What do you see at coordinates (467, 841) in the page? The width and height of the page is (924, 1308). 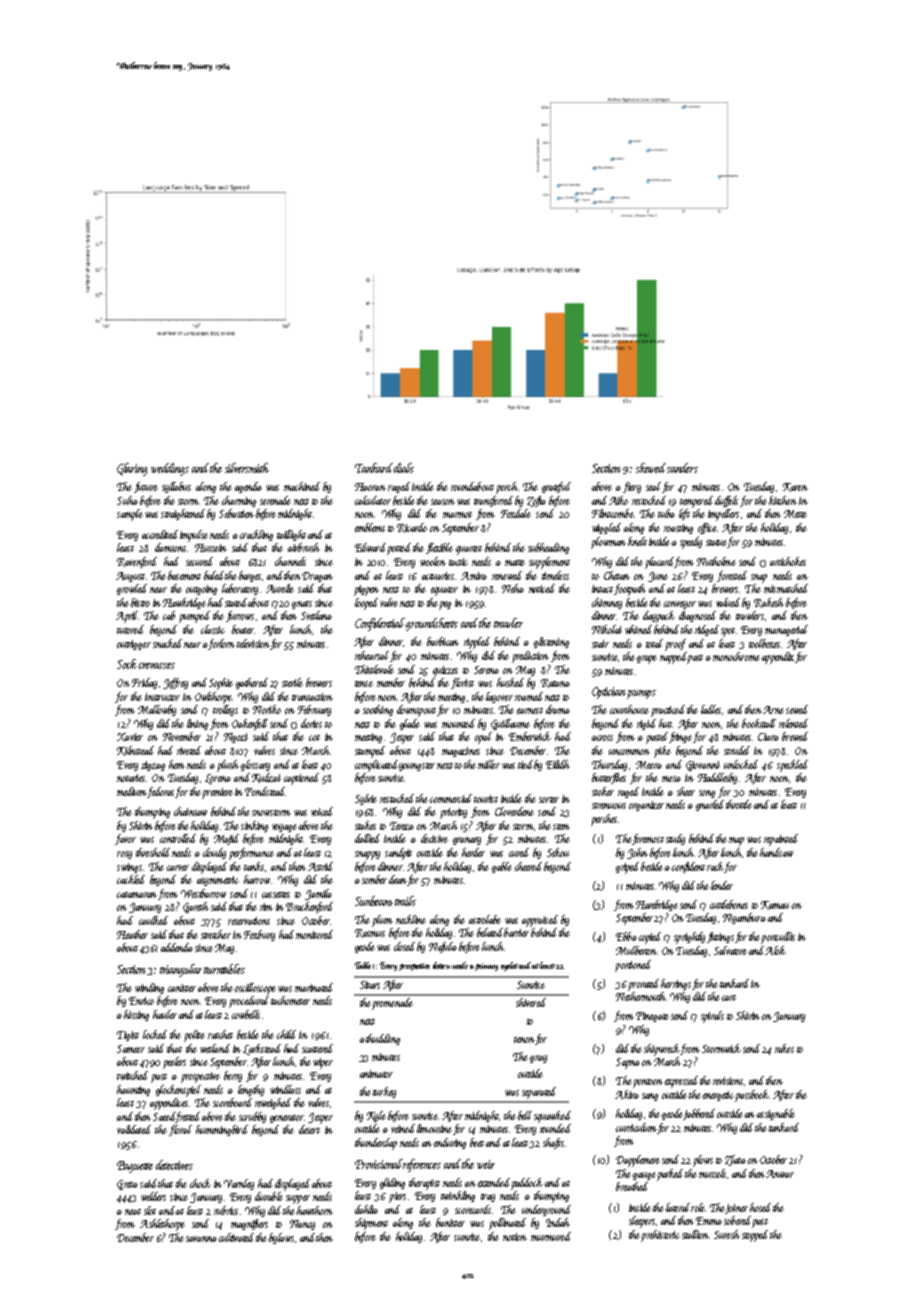 I see `granary` at bounding box center [467, 841].
